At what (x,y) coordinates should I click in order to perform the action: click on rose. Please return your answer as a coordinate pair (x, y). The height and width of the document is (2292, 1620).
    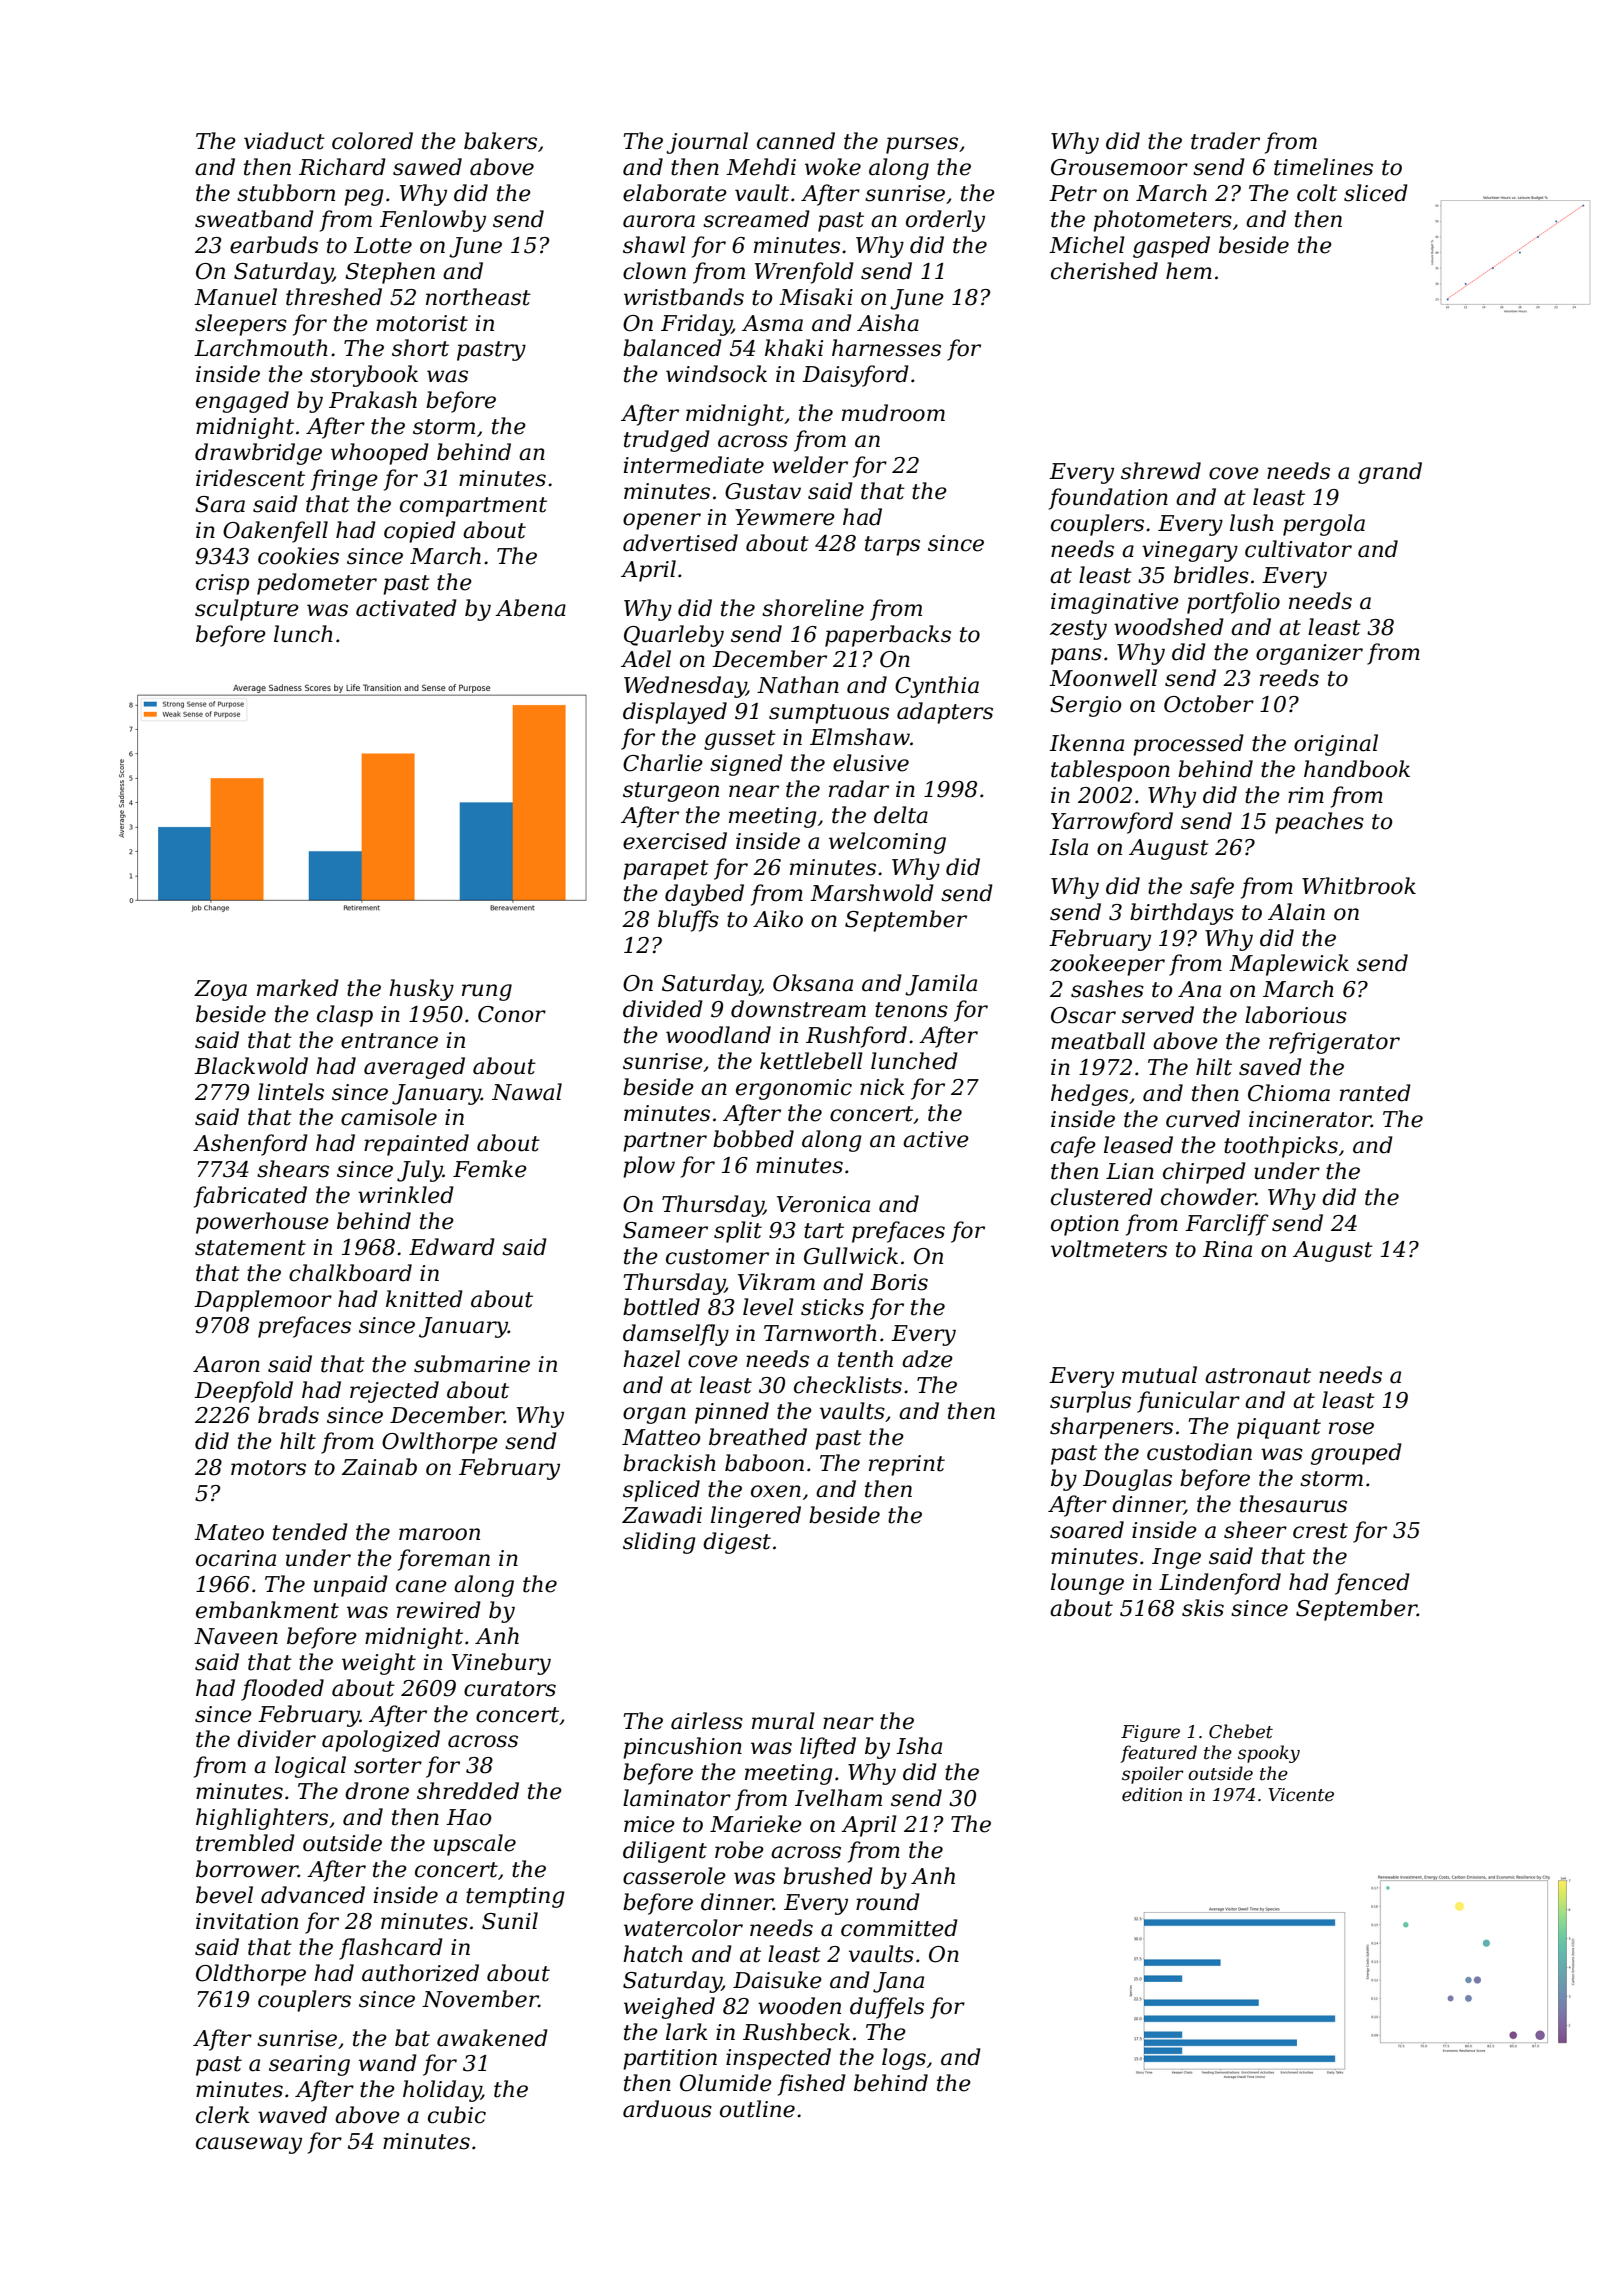
    Looking at the image, I should click on (1351, 1428).
